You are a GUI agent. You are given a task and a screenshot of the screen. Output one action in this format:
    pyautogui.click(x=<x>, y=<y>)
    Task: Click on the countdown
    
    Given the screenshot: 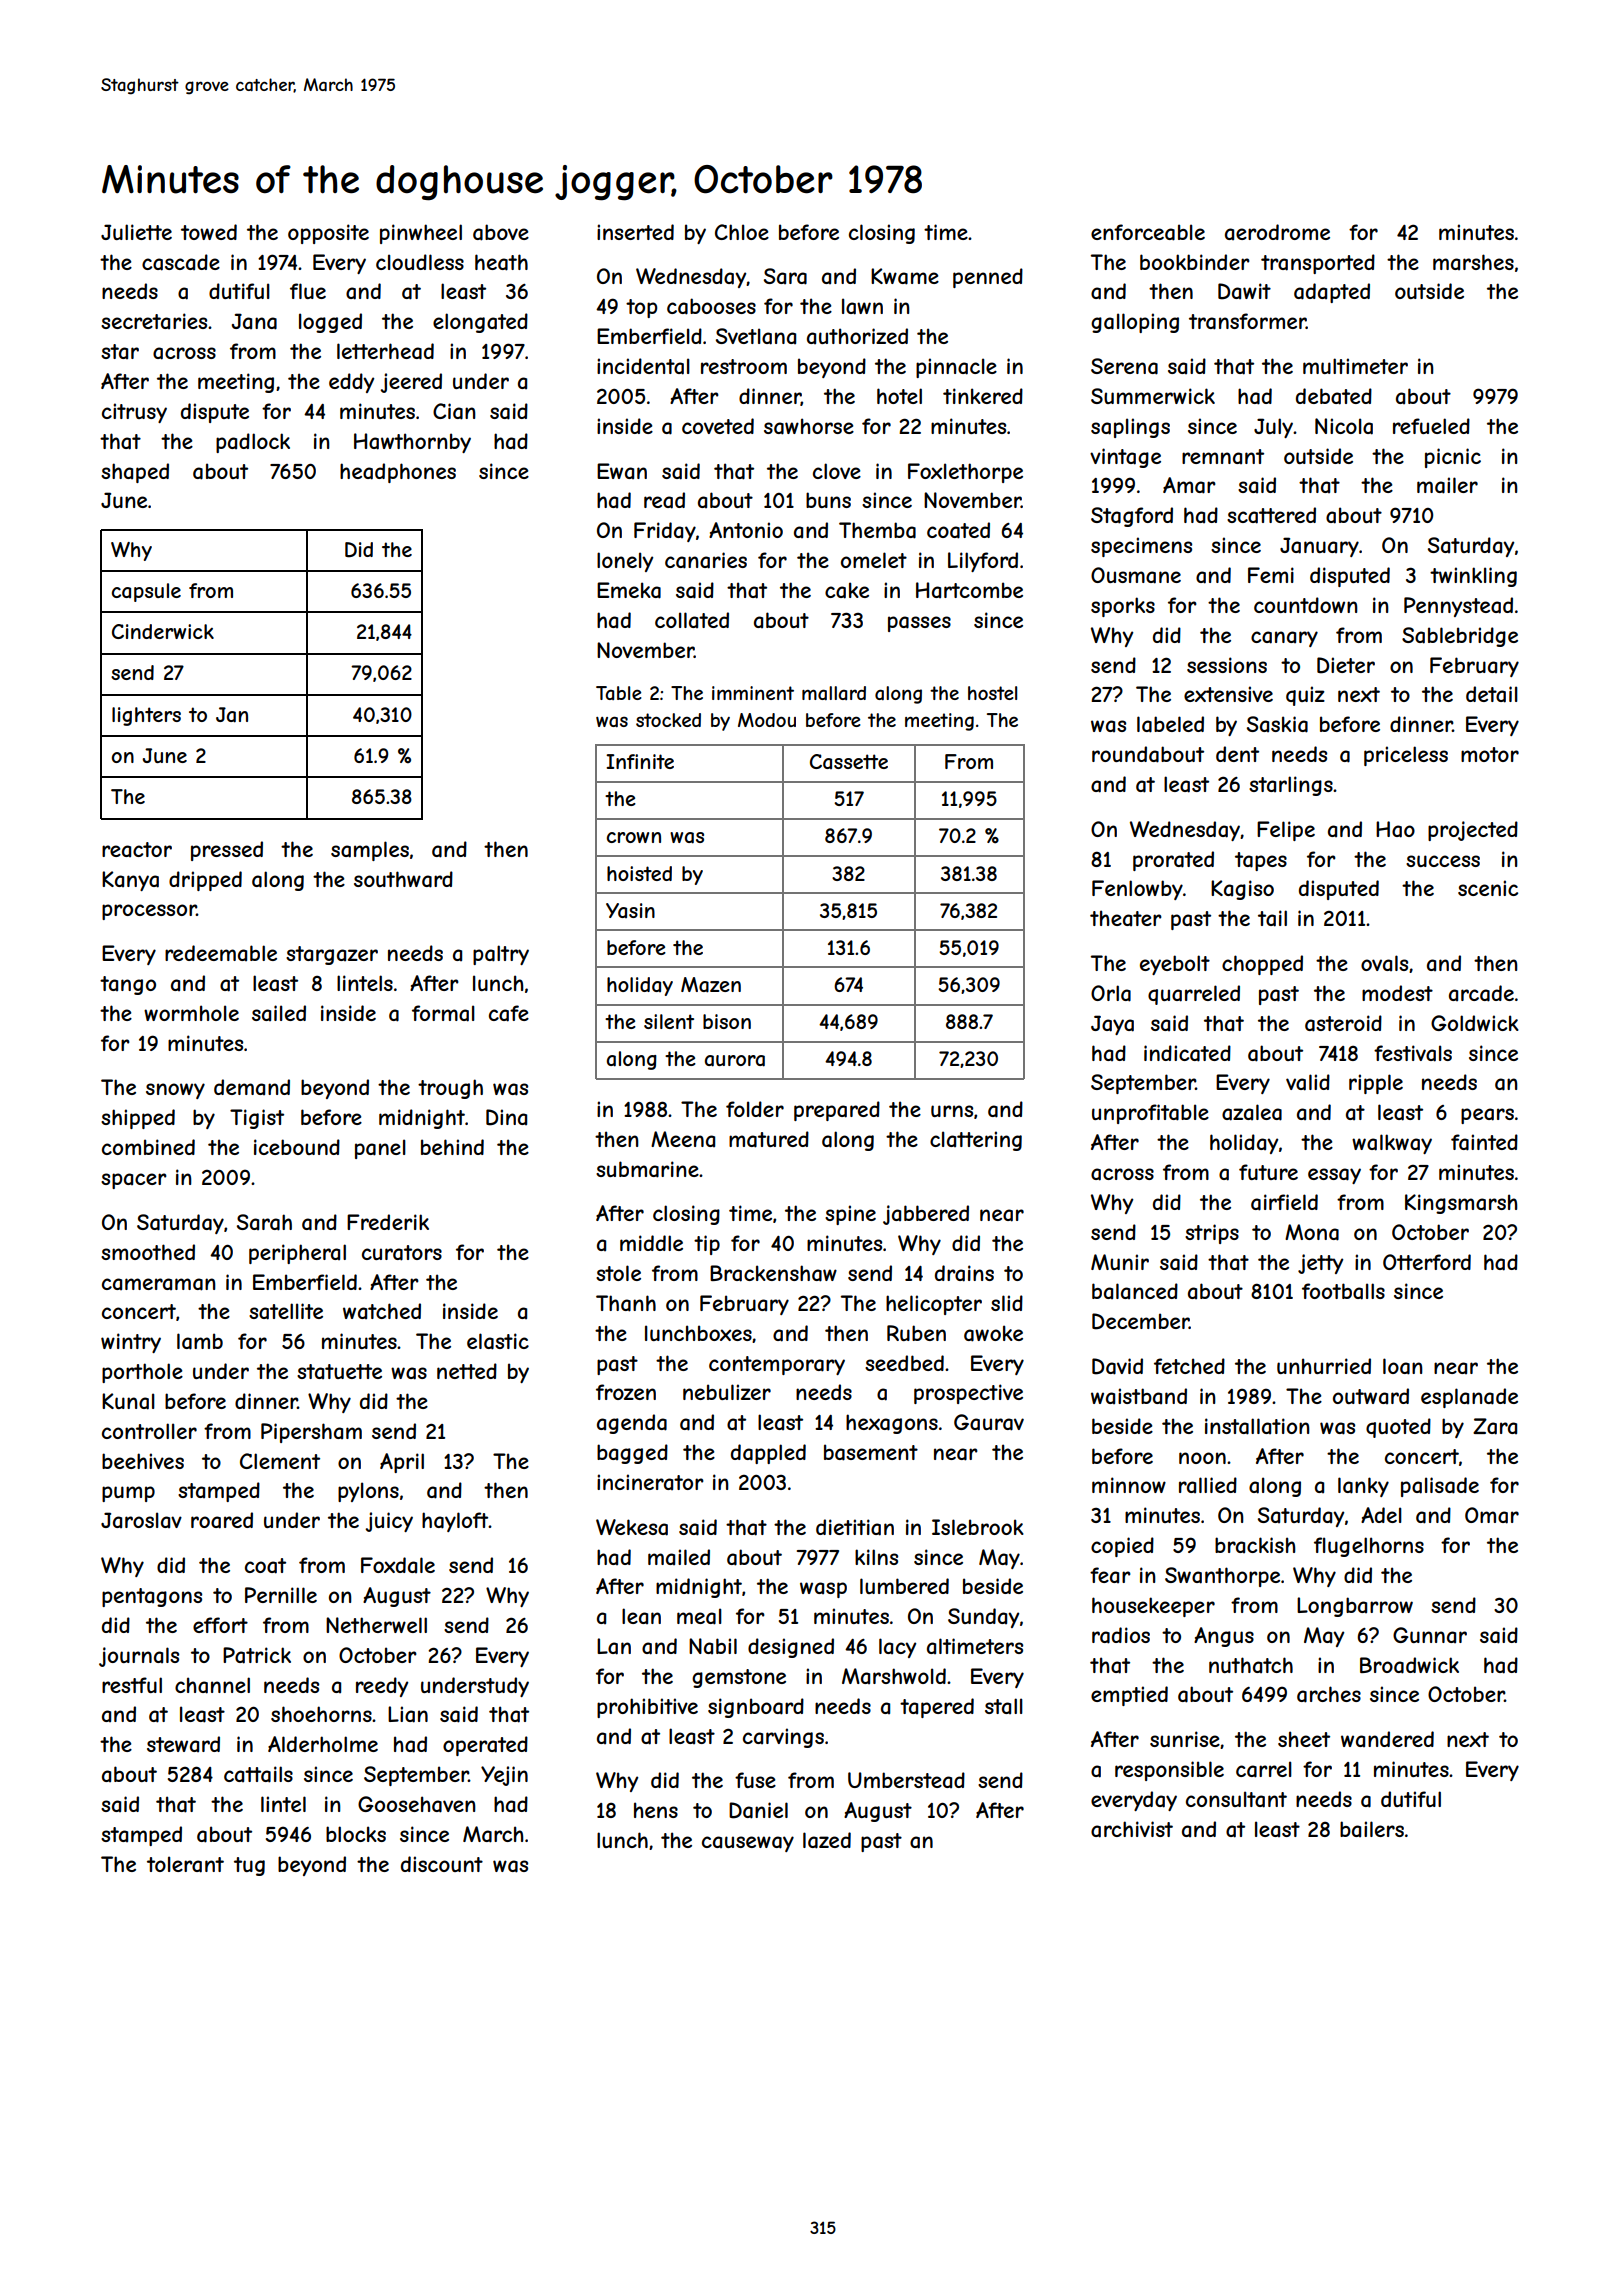 What is the action you would take?
    pyautogui.click(x=1306, y=605)
